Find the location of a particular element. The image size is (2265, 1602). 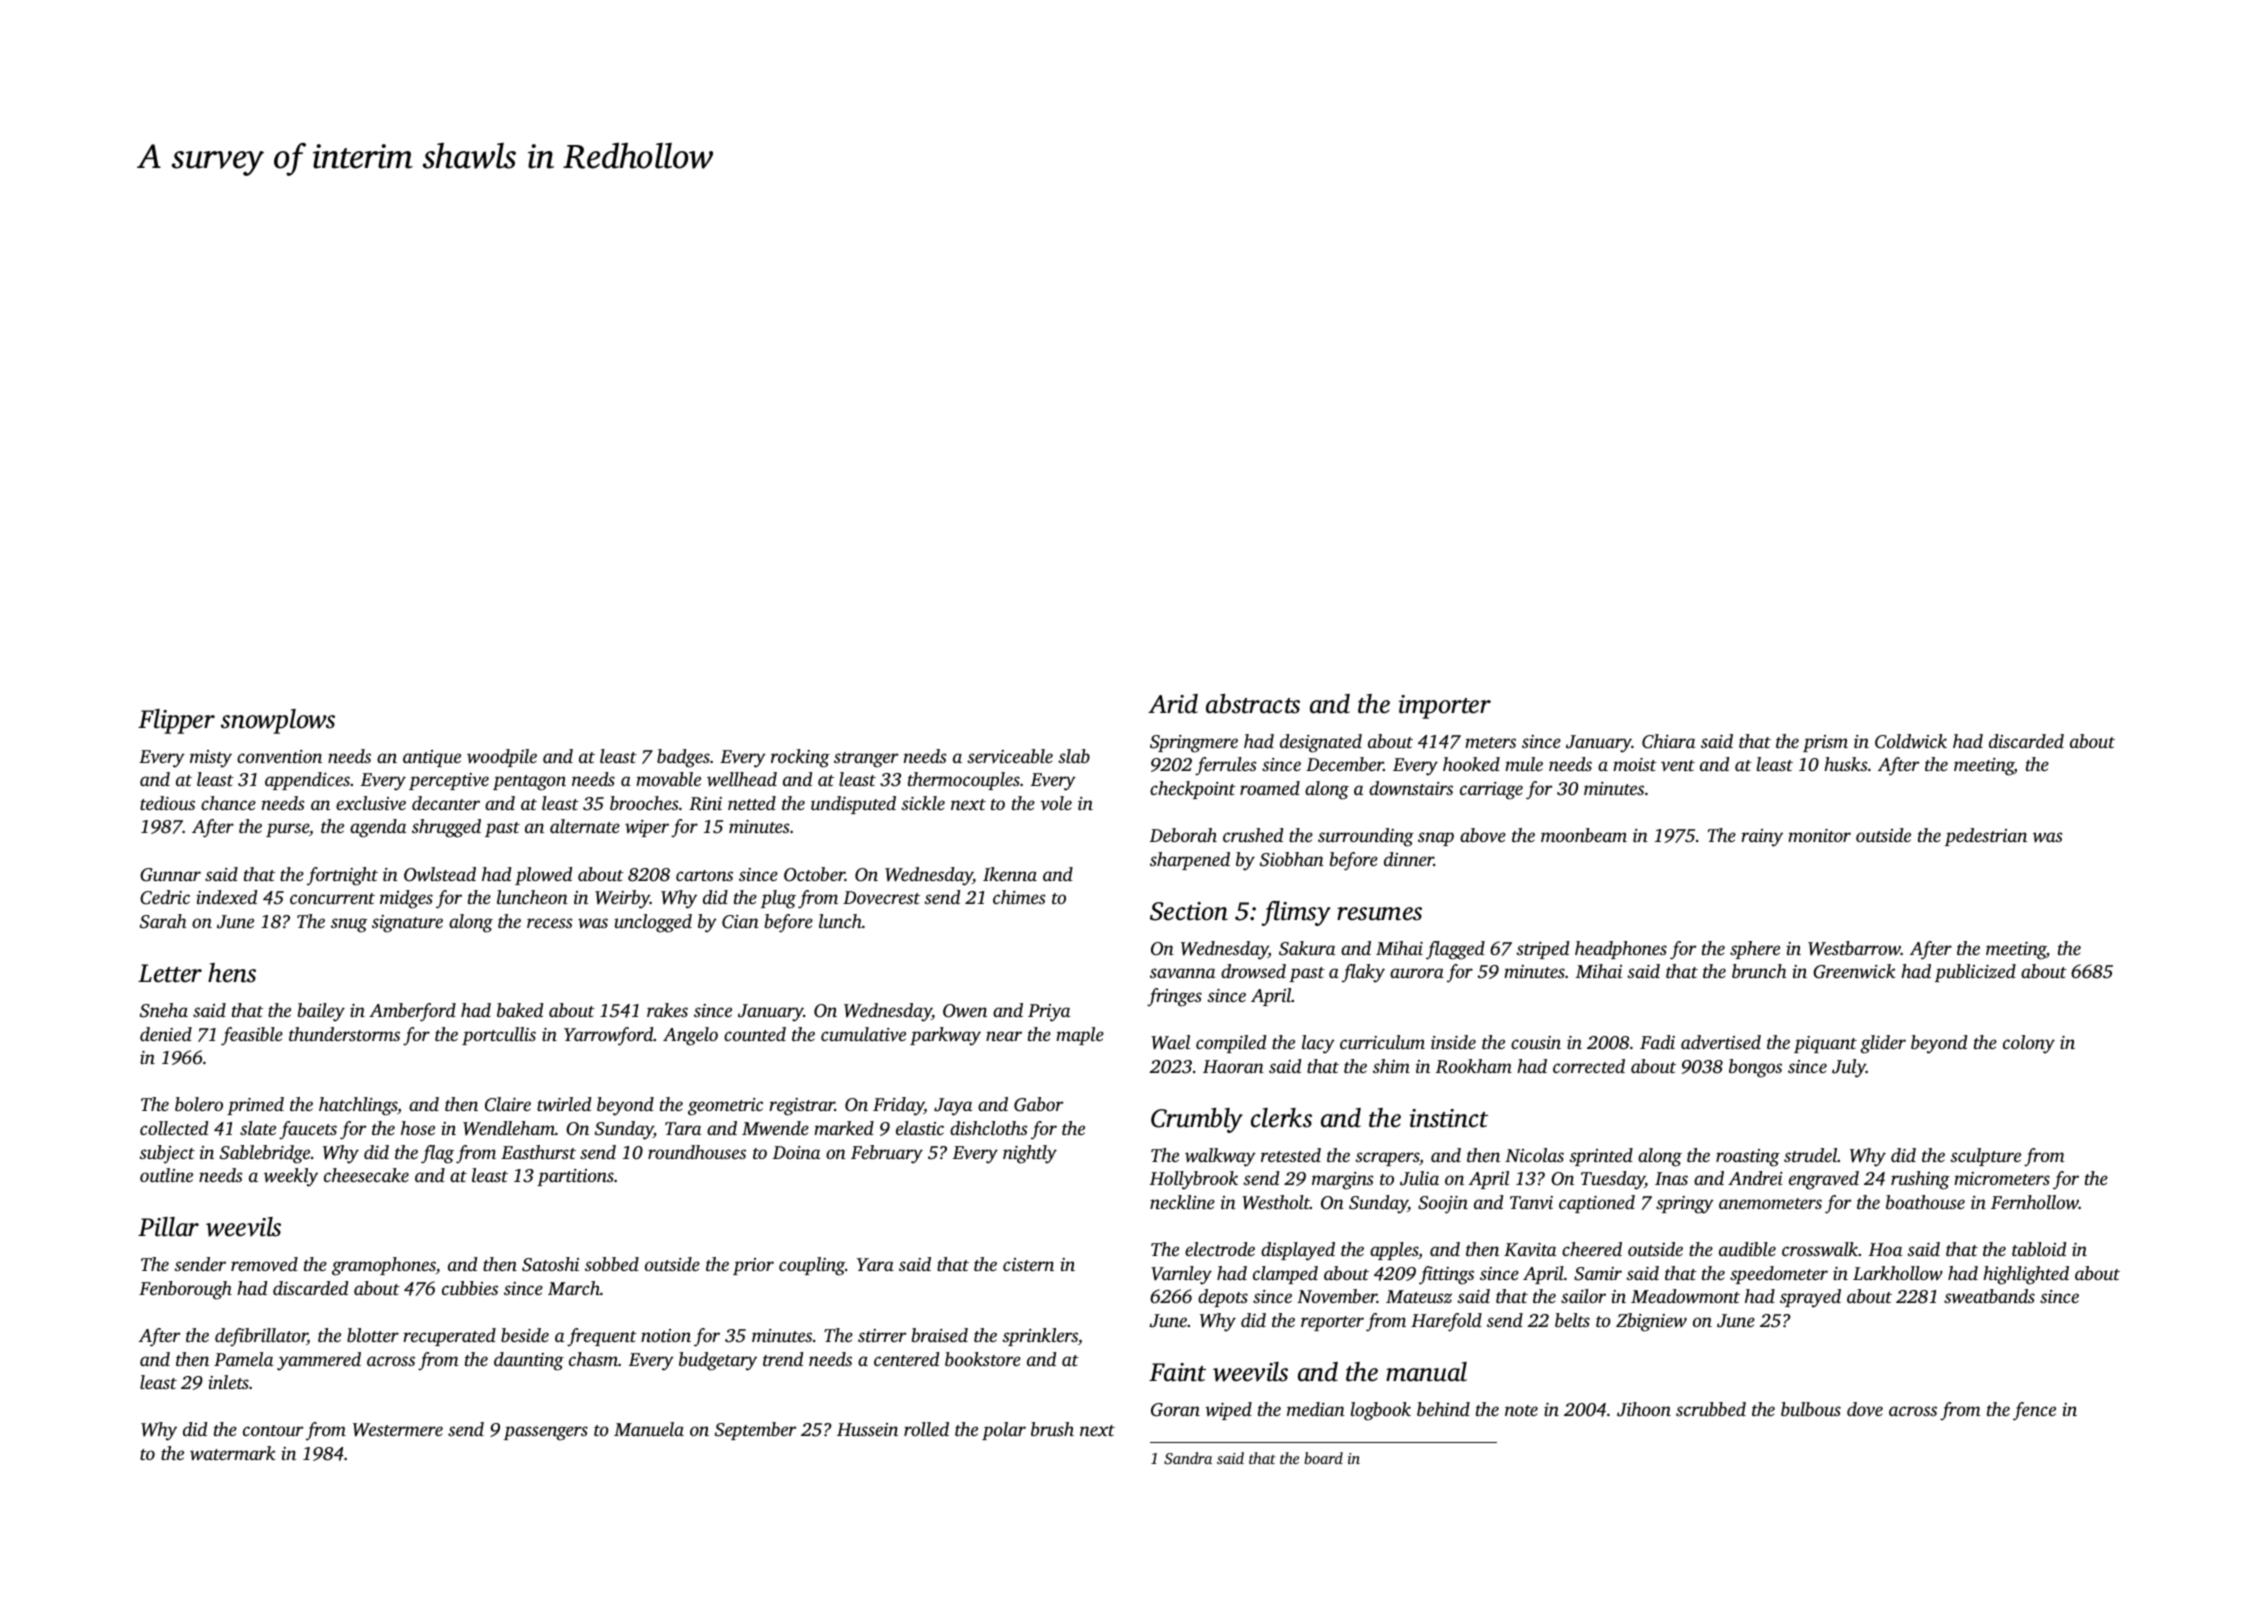

husks is located at coordinates (1846, 764).
